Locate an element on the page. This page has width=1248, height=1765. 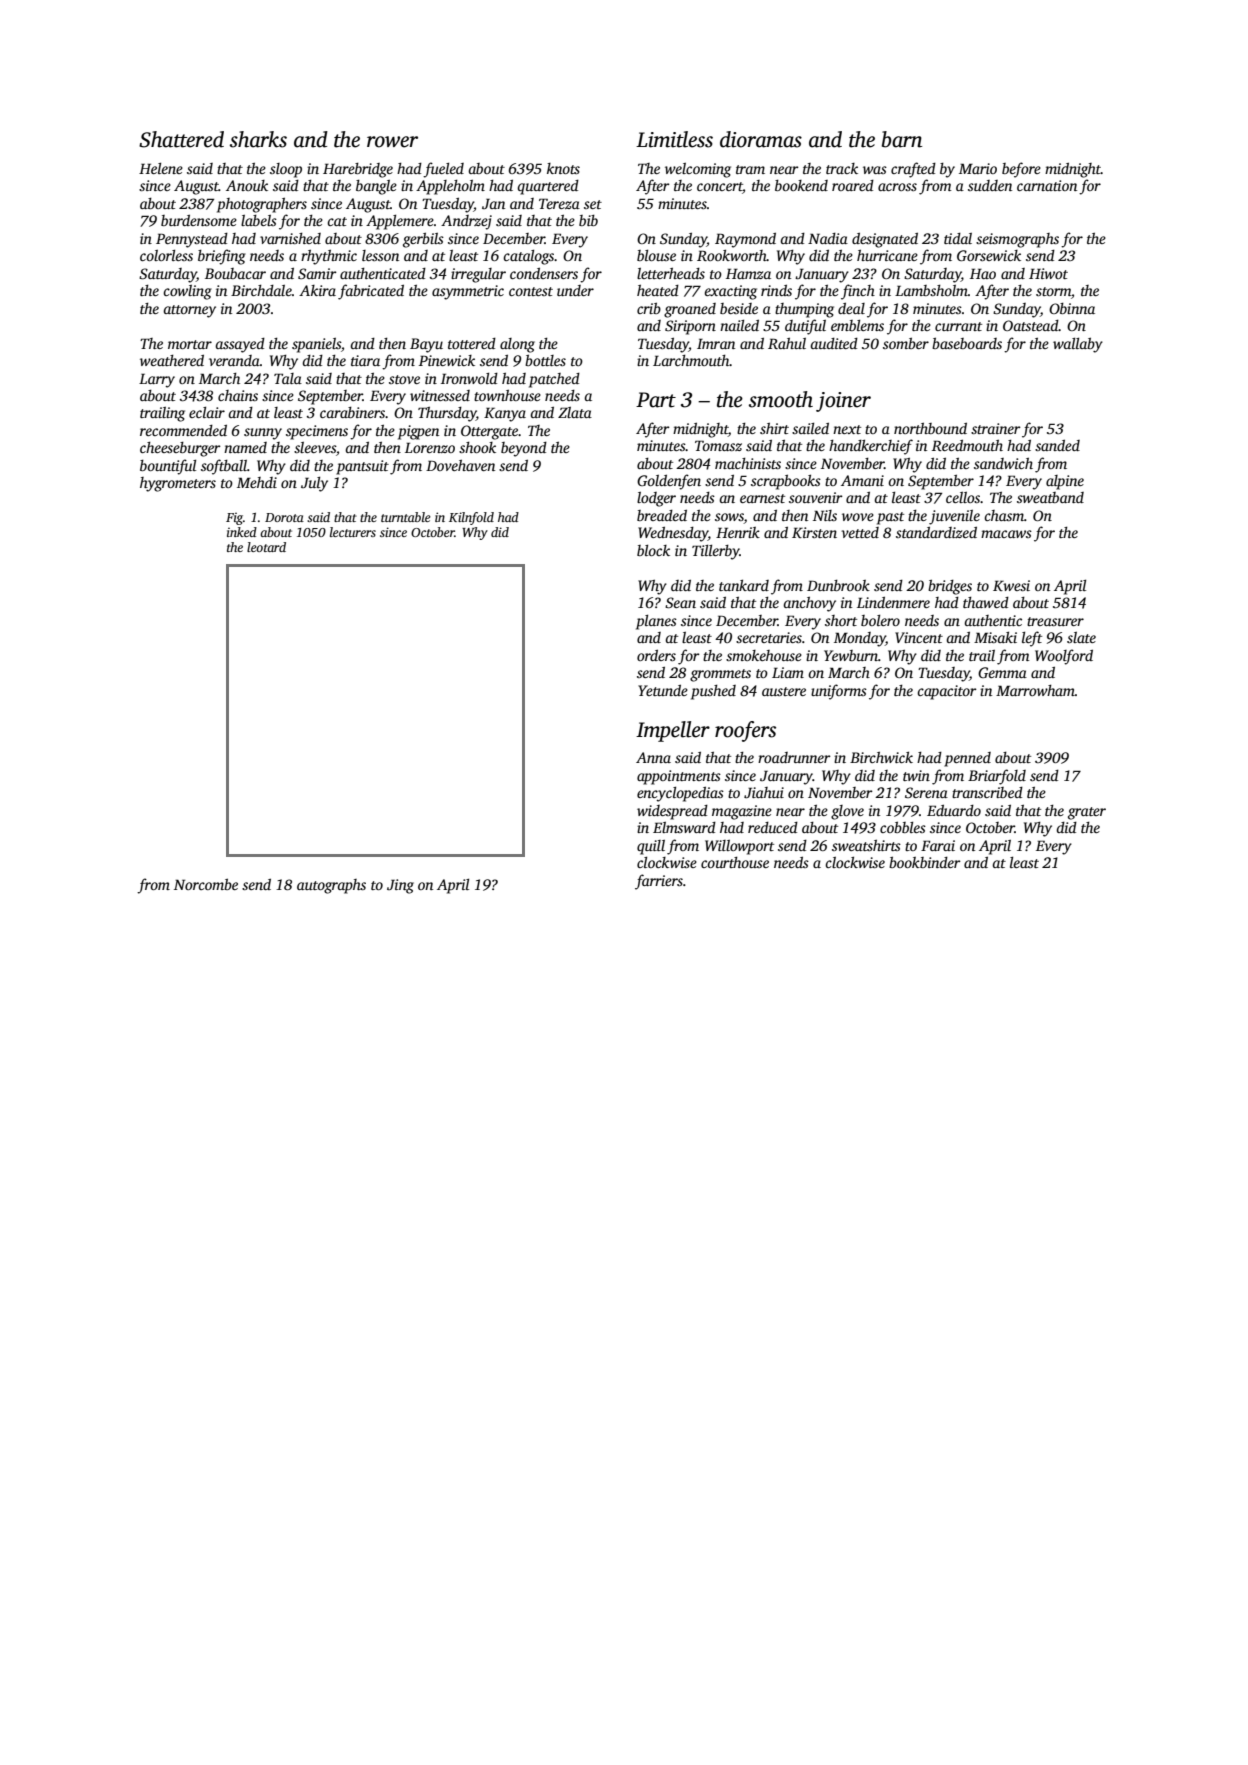
past is located at coordinates (890, 518).
